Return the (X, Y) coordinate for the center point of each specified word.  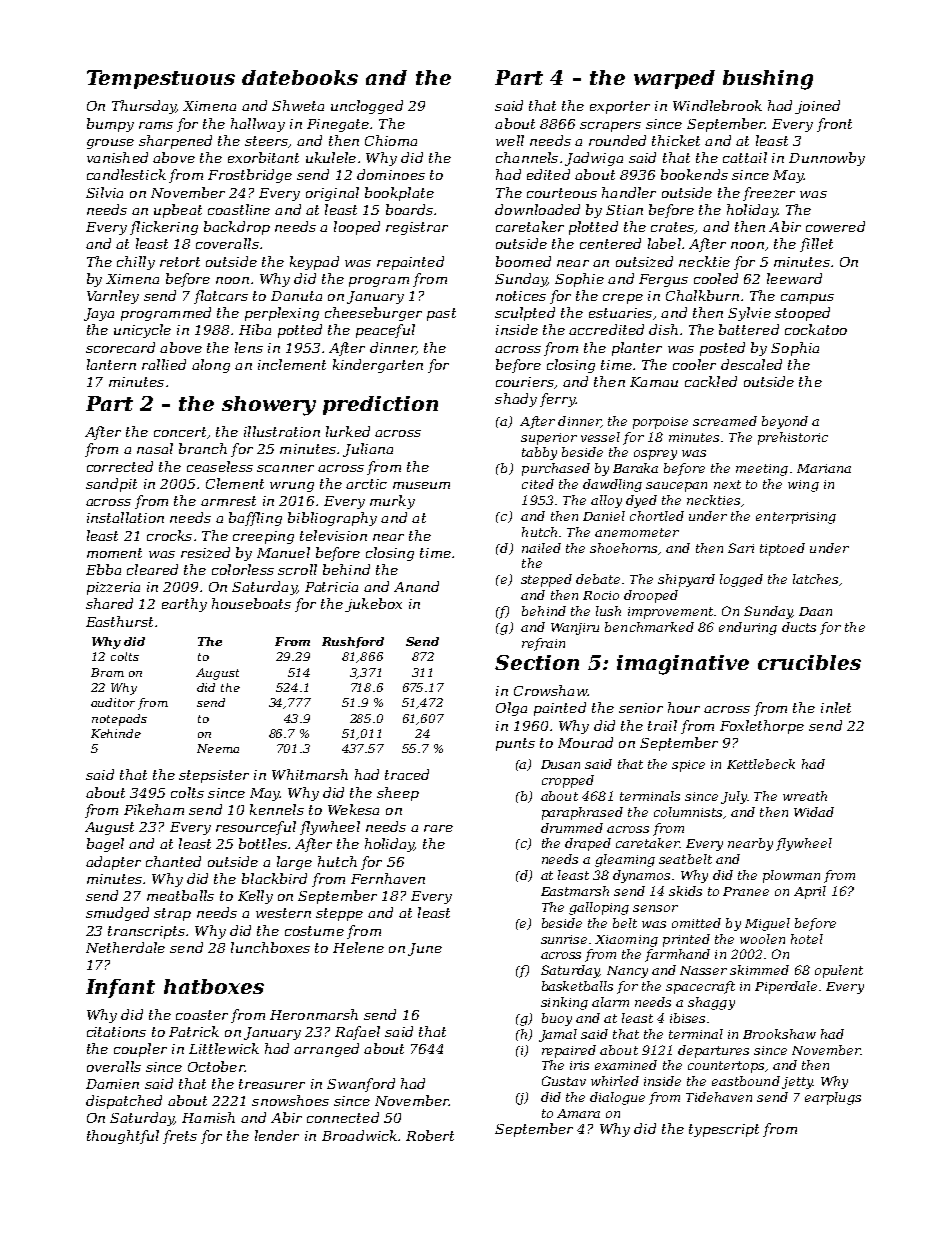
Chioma (391, 140)
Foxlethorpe (762, 727)
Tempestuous (161, 79)
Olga (511, 709)
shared (109, 603)
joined (817, 107)
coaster (202, 1015)
